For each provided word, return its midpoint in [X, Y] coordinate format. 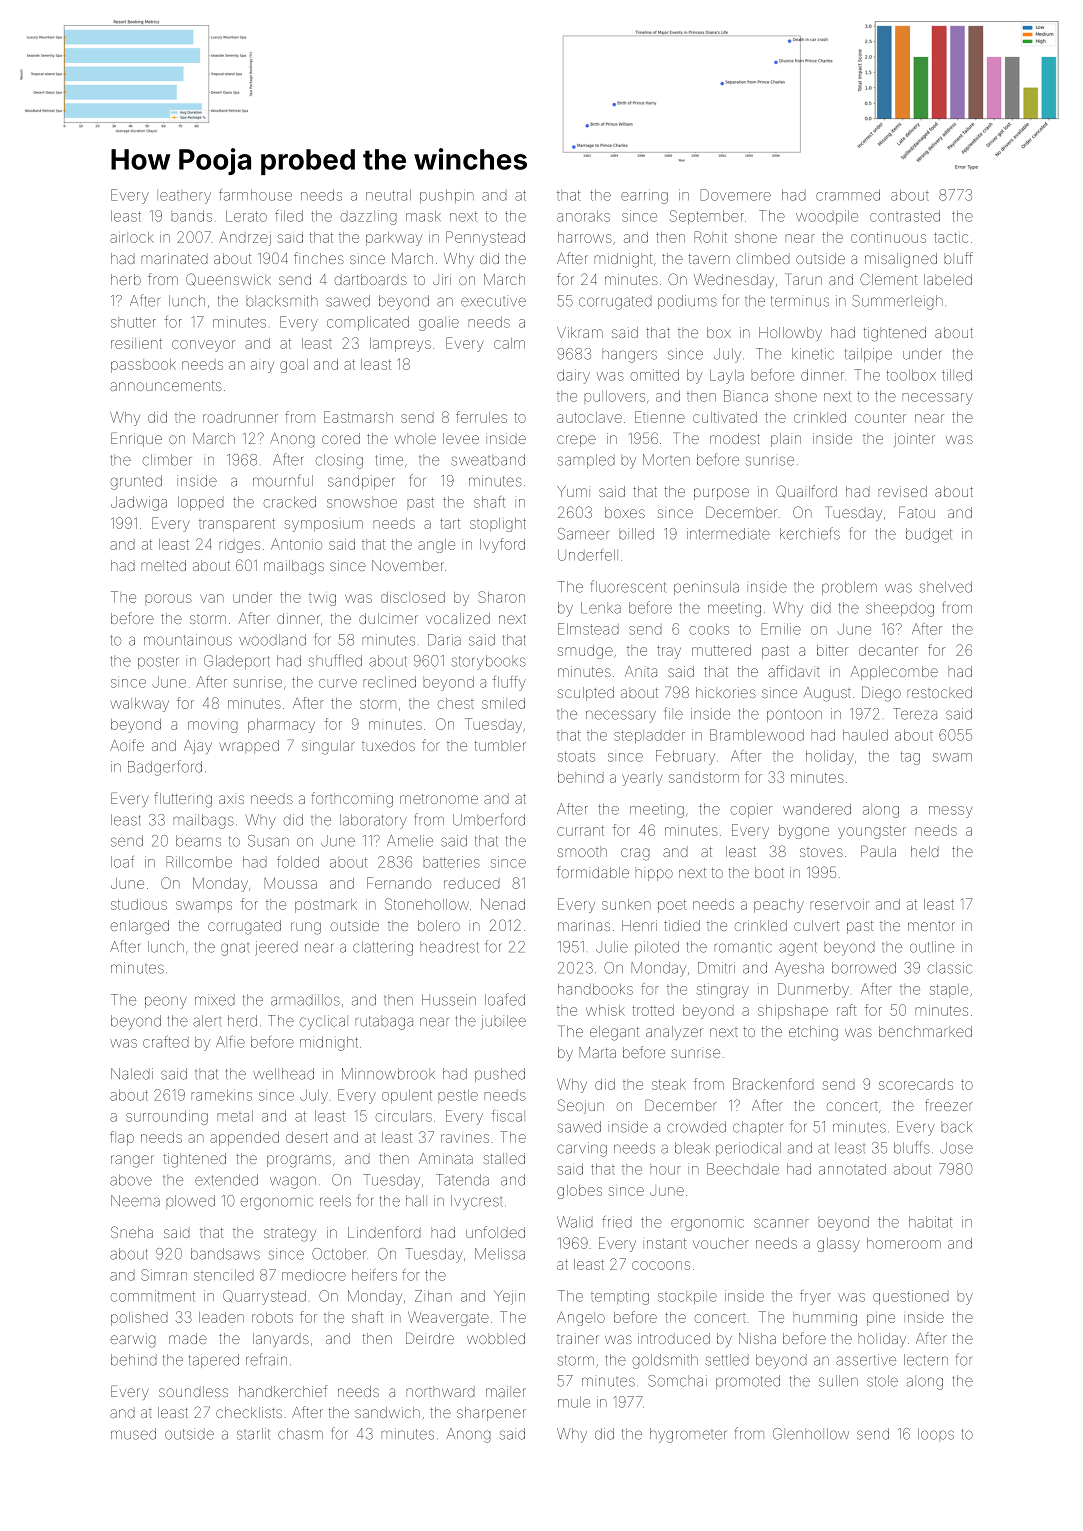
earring [644, 196]
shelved [946, 587]
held [925, 851]
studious [139, 904]
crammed [848, 195]
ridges [239, 546]
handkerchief [283, 1391]
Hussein [449, 1000]
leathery [184, 197]
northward [440, 1391]
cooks [709, 629]
